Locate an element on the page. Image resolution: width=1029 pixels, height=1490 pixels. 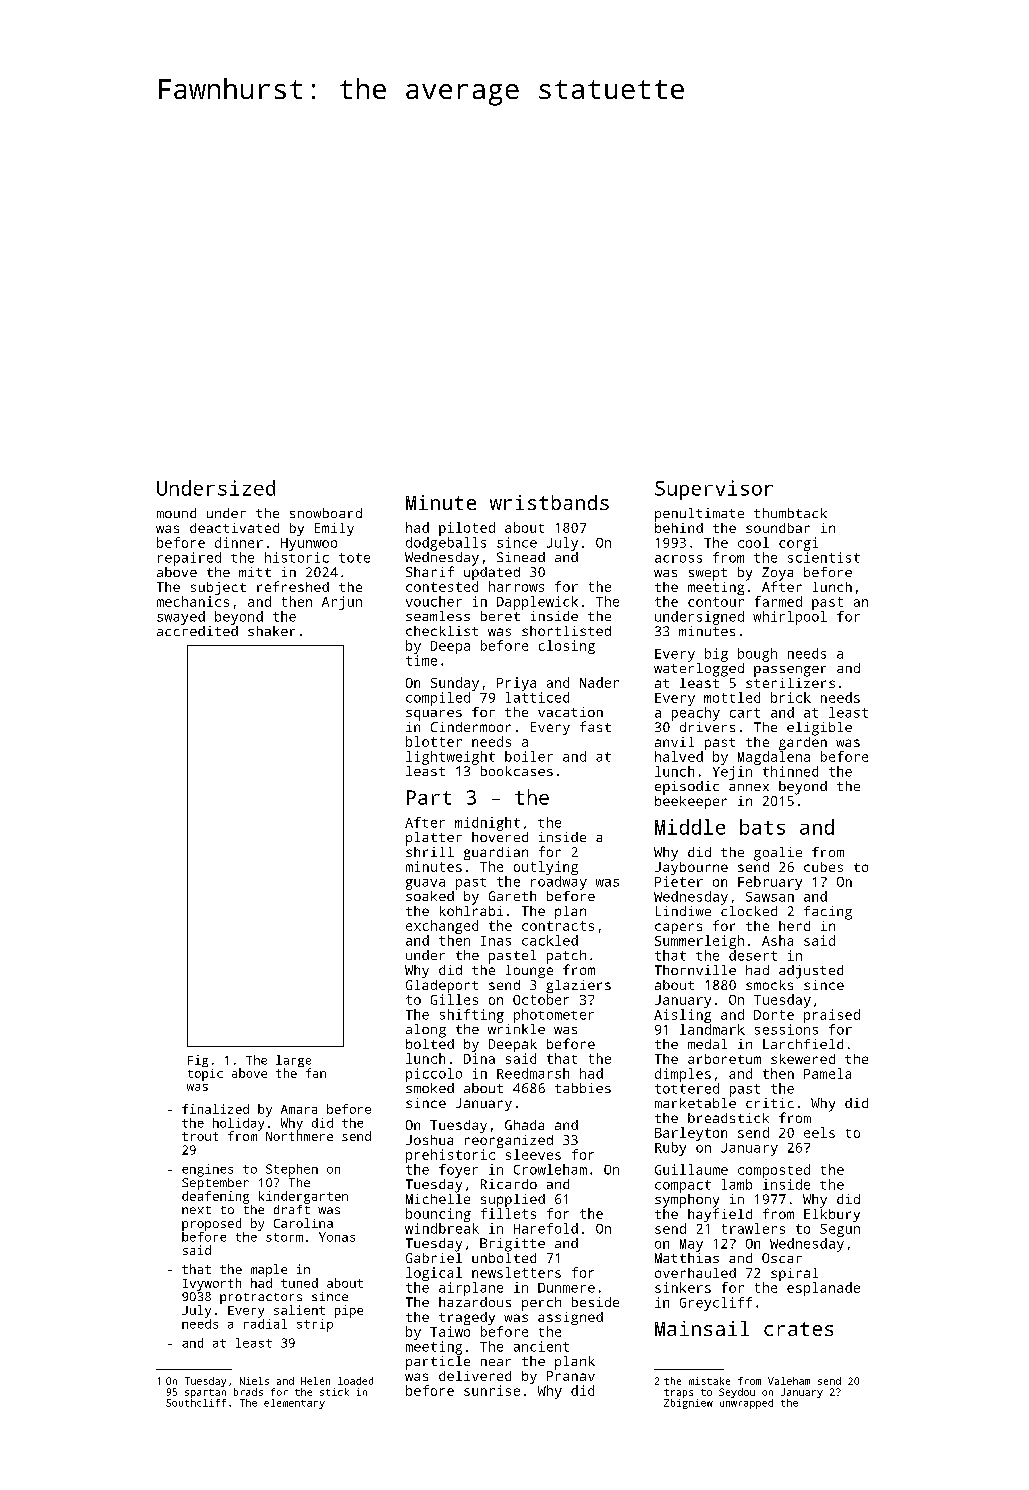
Supervisor is located at coordinates (714, 490).
